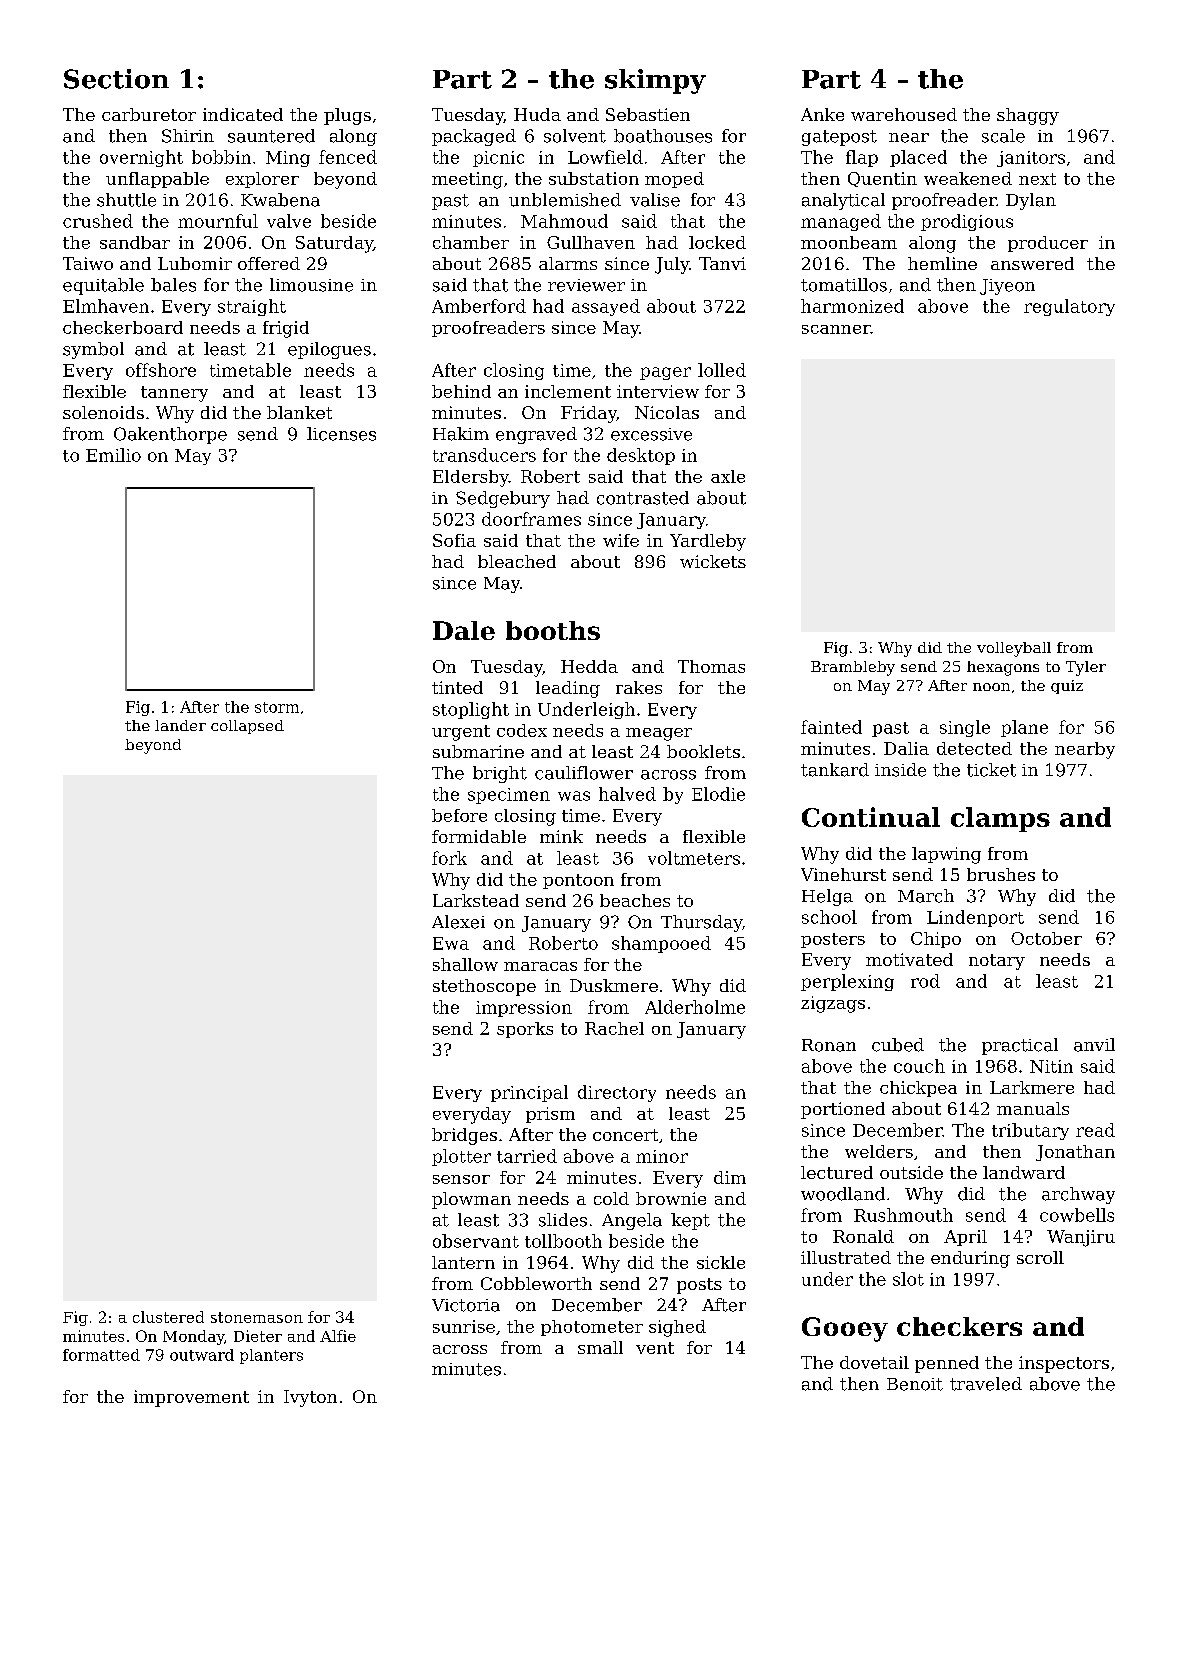  Describe the element at coordinates (600, 1347) in the screenshot. I see `small` at that location.
